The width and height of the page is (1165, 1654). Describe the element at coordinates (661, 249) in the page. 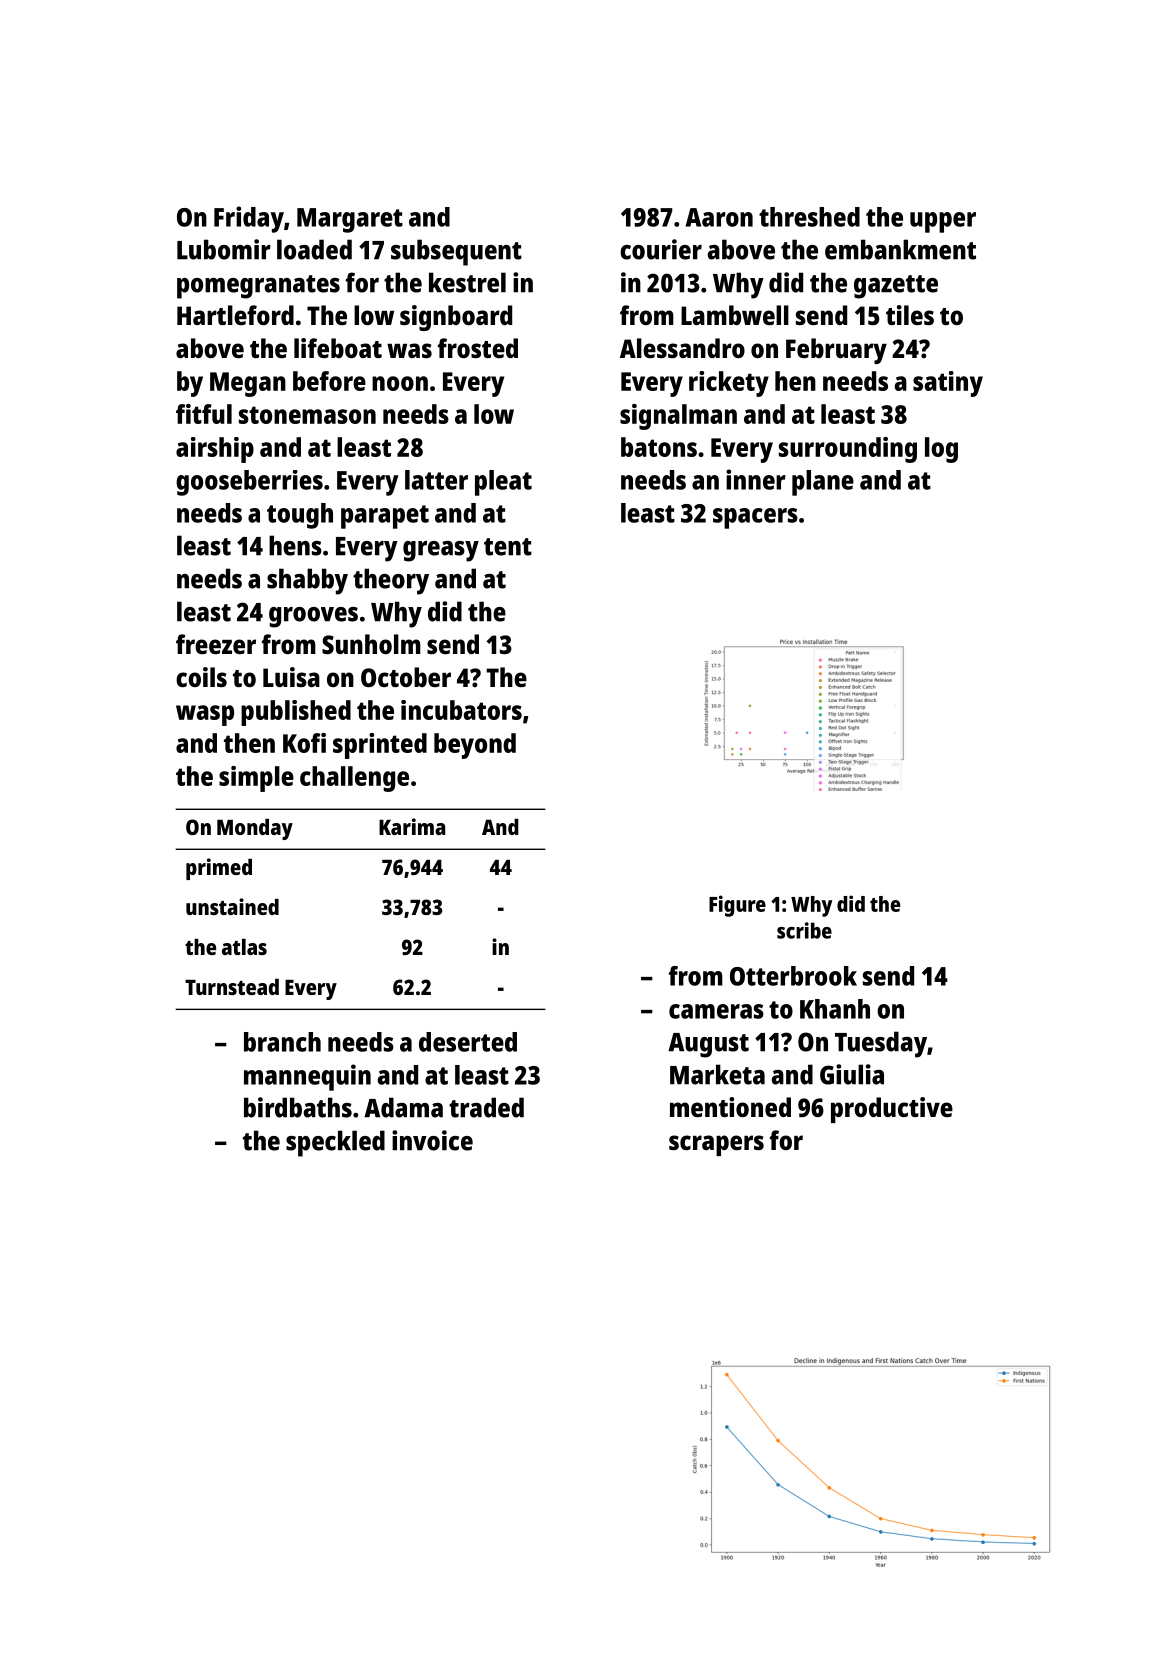

I see `courier` at that location.
